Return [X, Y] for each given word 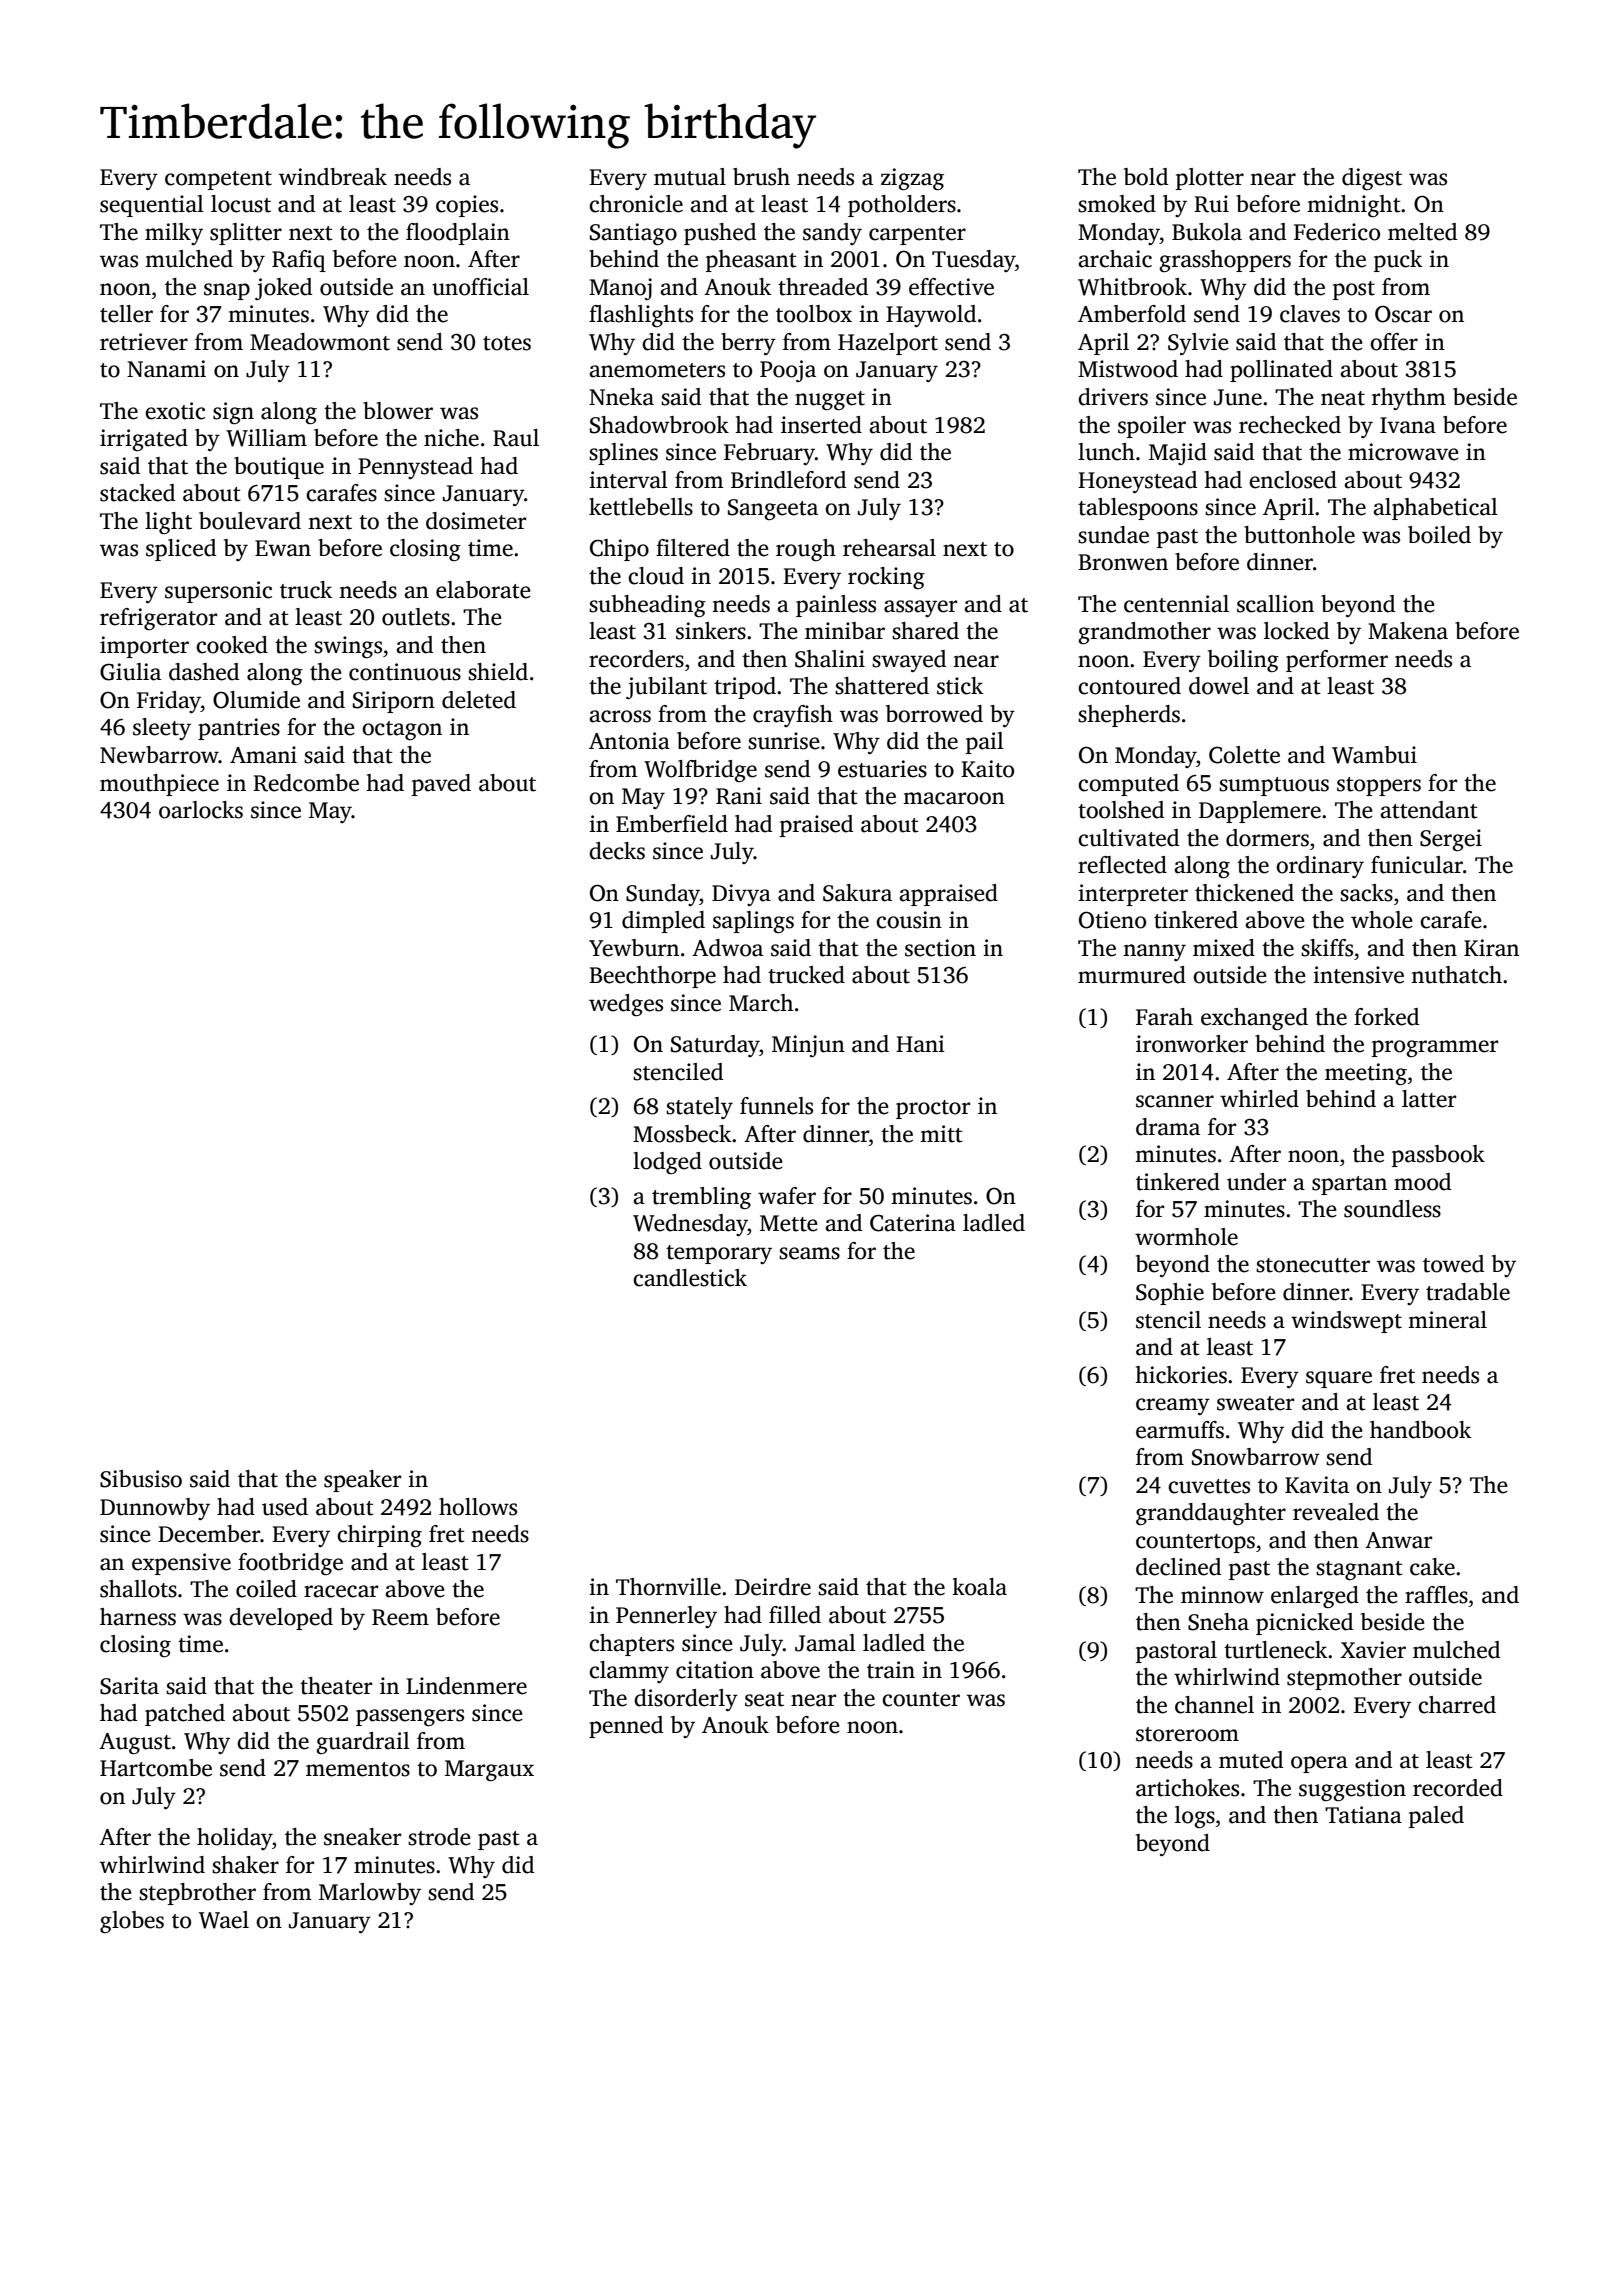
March [761, 1003]
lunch [1106, 452]
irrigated [144, 440]
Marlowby [370, 1894]
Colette [1244, 755]
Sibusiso [141, 1479]
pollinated [1281, 371]
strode [439, 1837]
